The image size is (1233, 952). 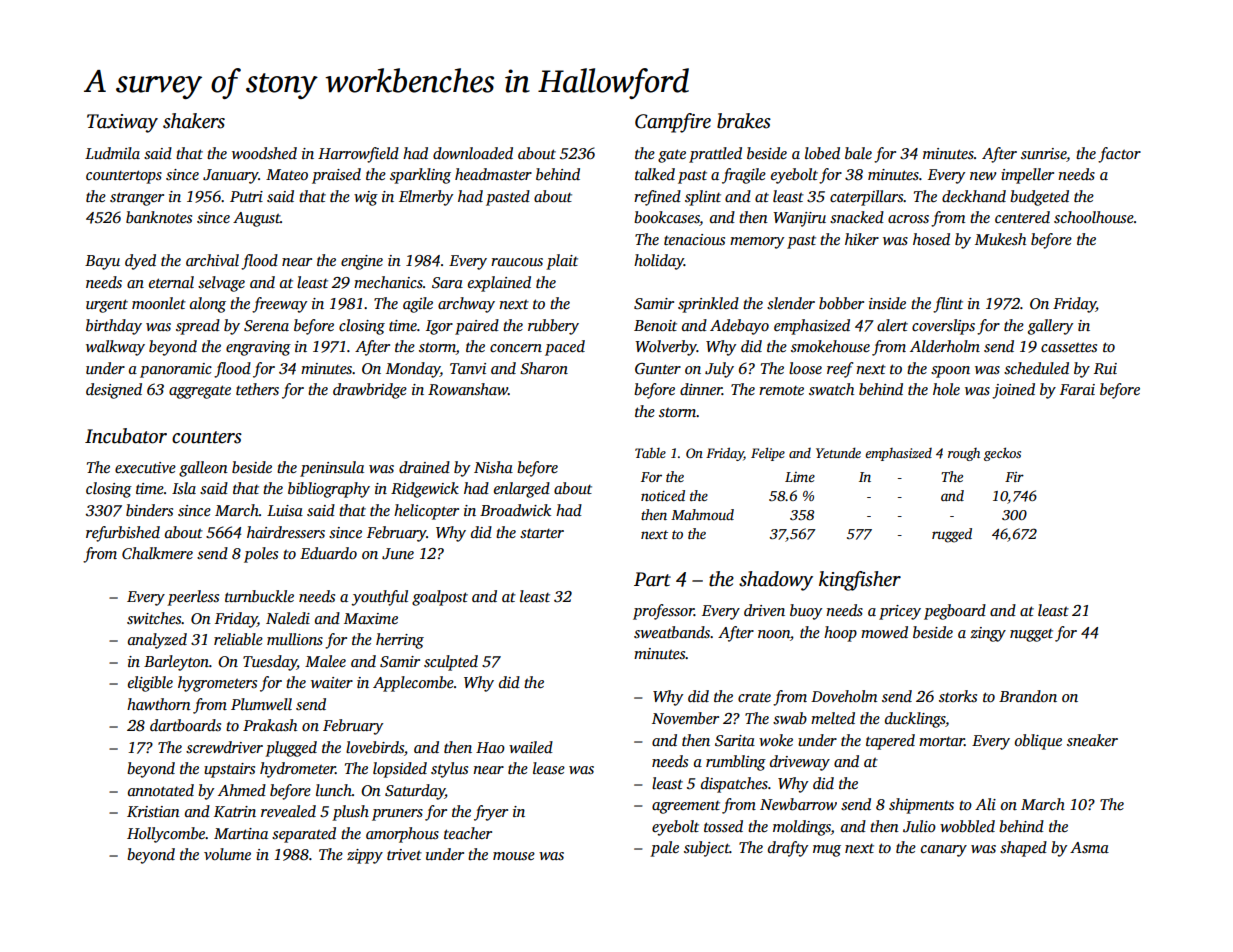 What do you see at coordinates (1094, 217) in the screenshot?
I see `schoolhouse` at bounding box center [1094, 217].
